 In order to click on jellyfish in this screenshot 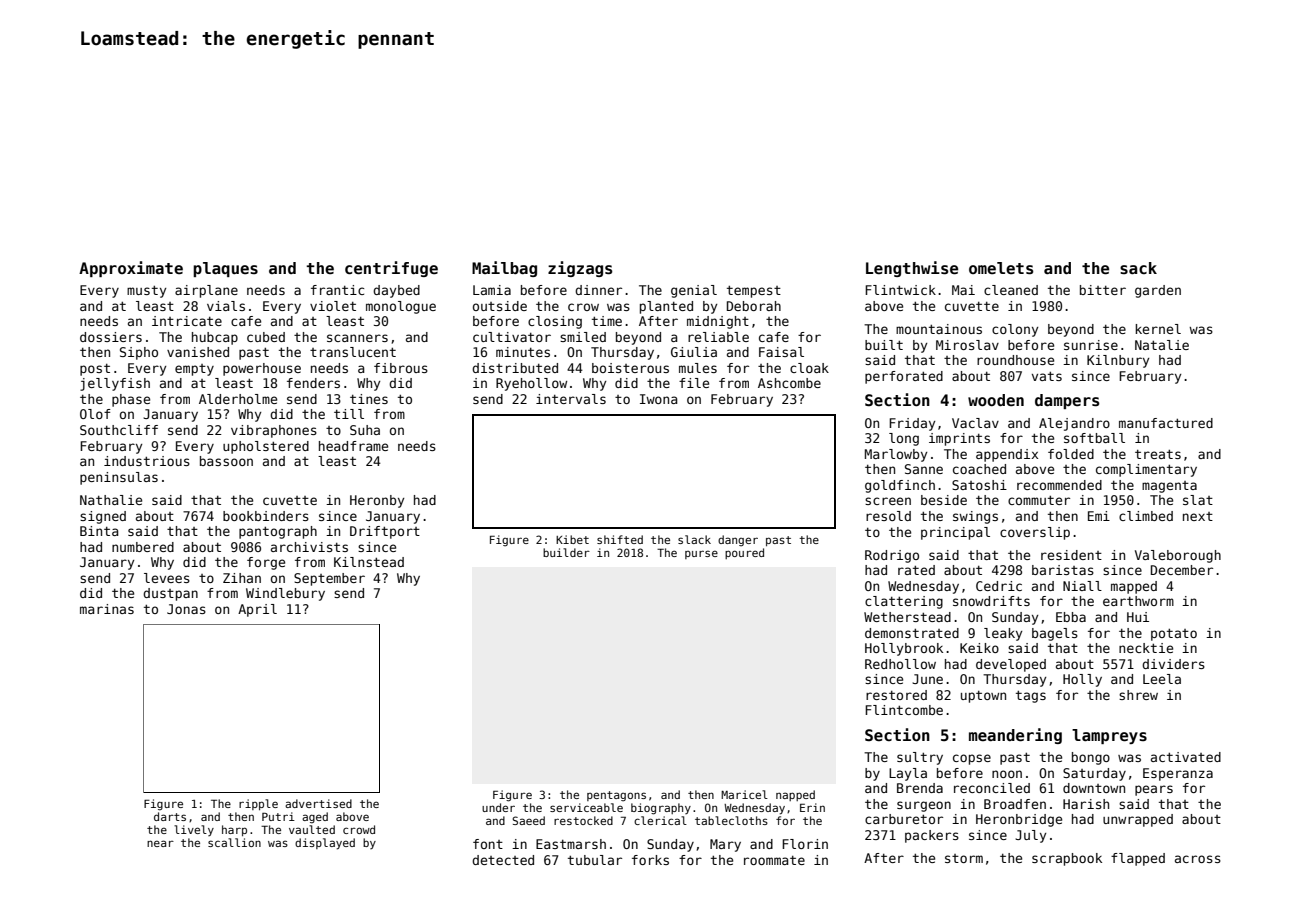, I will do `click(115, 384)`.
